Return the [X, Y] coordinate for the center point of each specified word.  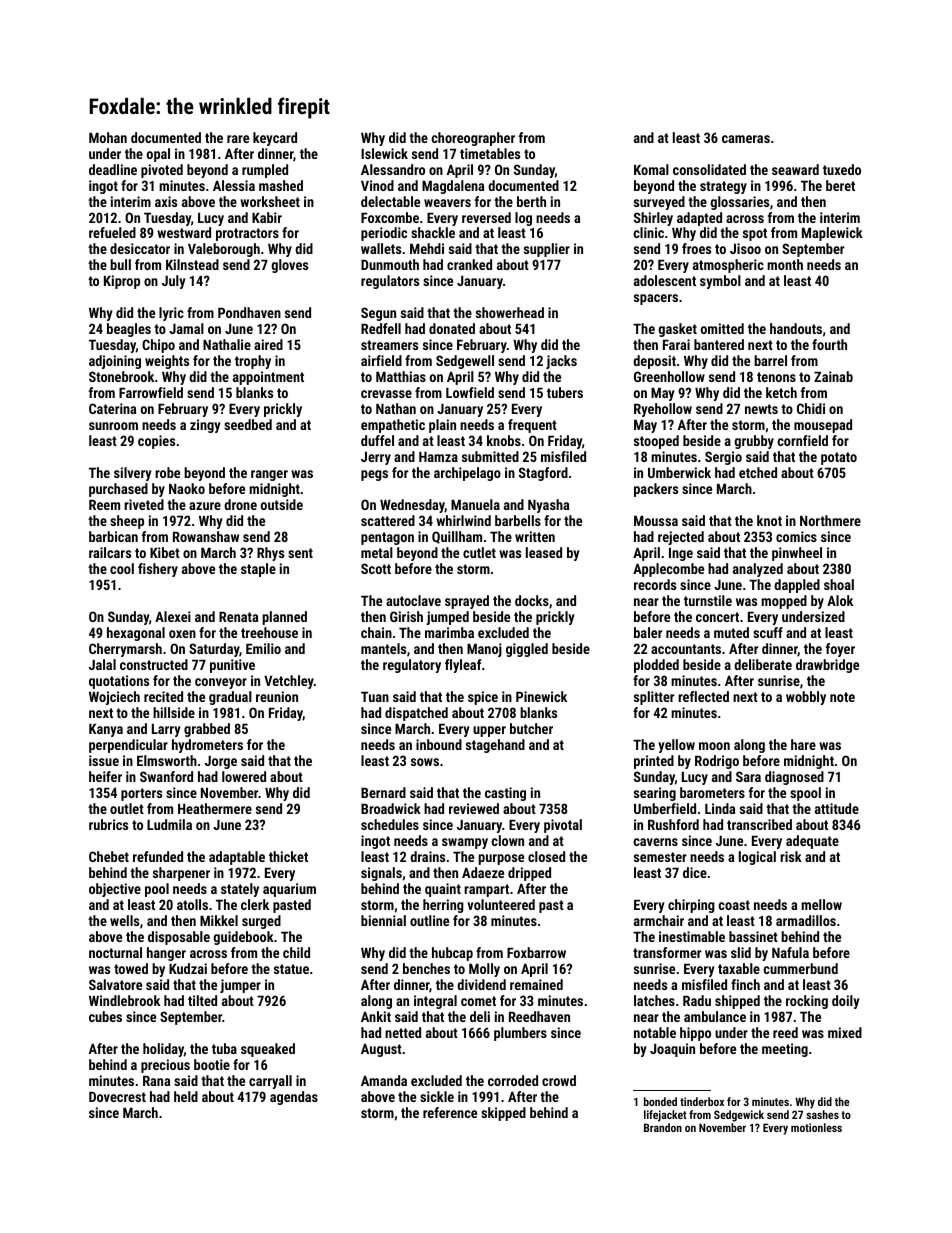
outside [282, 504]
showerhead [510, 312]
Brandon [663, 1127]
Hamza [438, 457]
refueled [112, 232]
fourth [829, 344]
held [186, 1096]
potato [839, 458]
